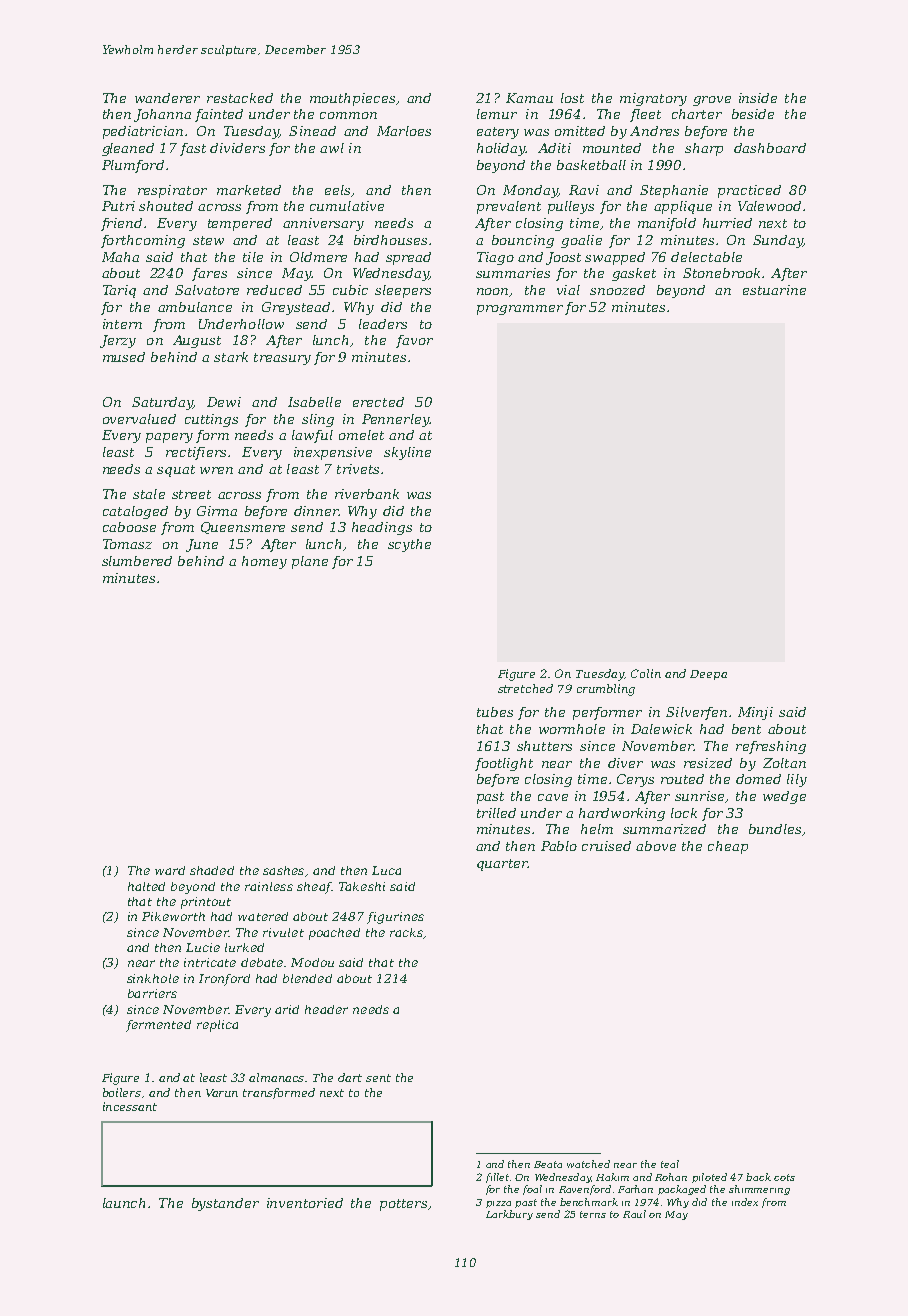 The image size is (908, 1316). Describe the element at coordinates (403, 1205) in the screenshot. I see `potters` at that location.
